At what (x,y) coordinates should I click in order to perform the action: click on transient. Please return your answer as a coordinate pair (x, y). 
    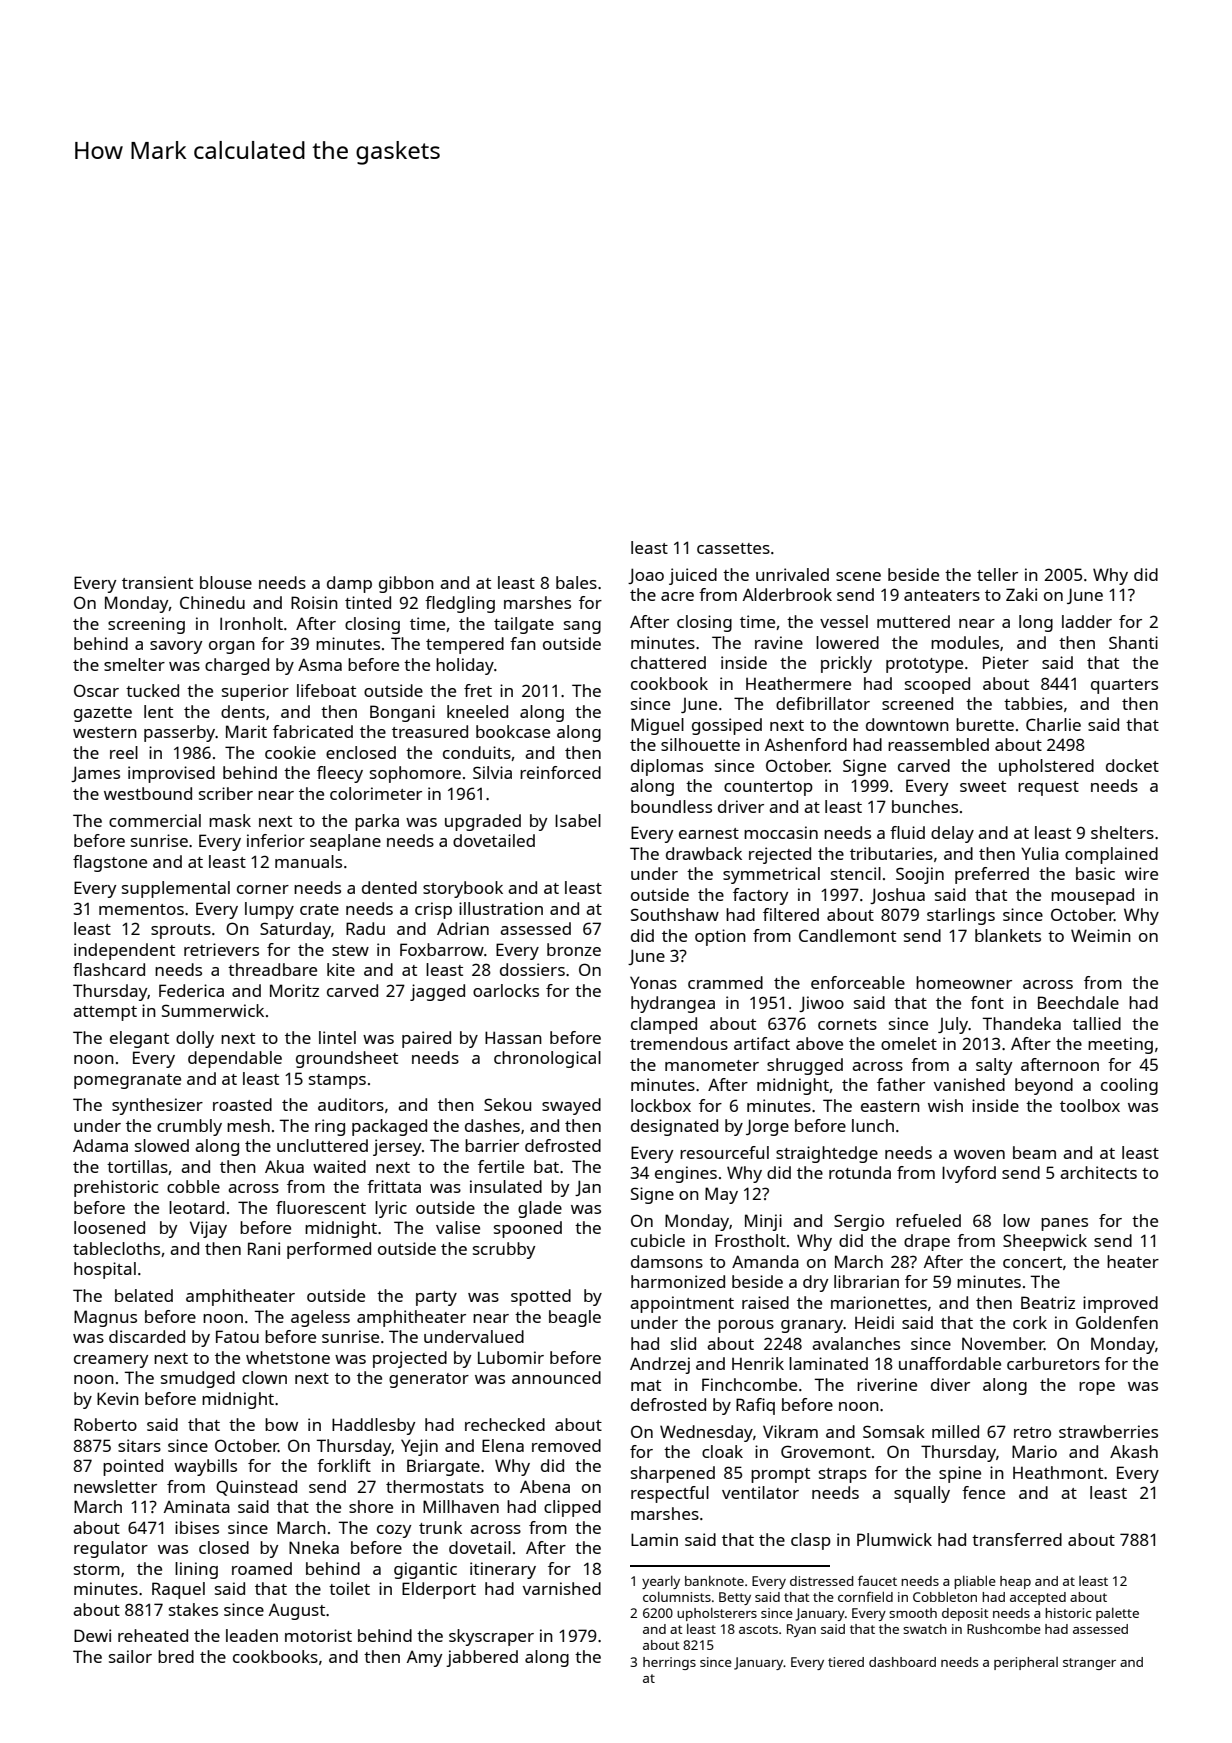
    Looking at the image, I should click on (157, 582).
